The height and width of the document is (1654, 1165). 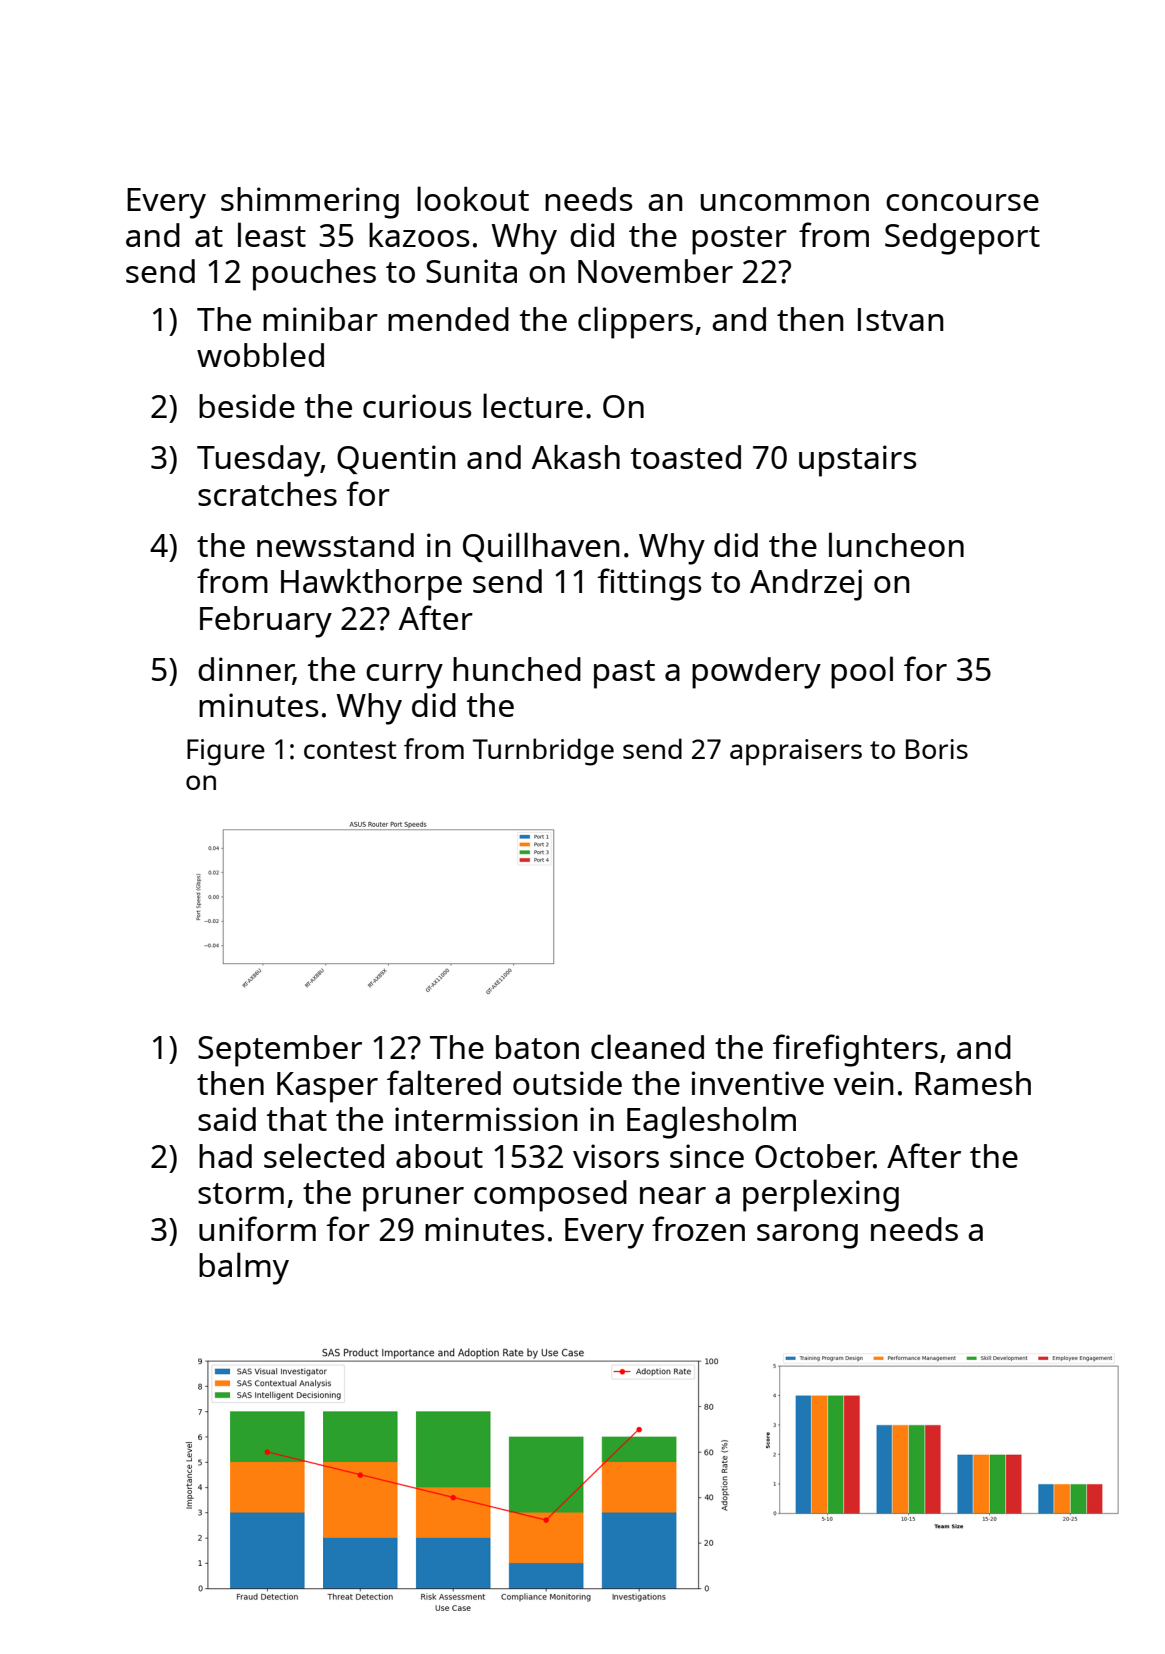 I want to click on Kasper, so click(x=327, y=1087).
